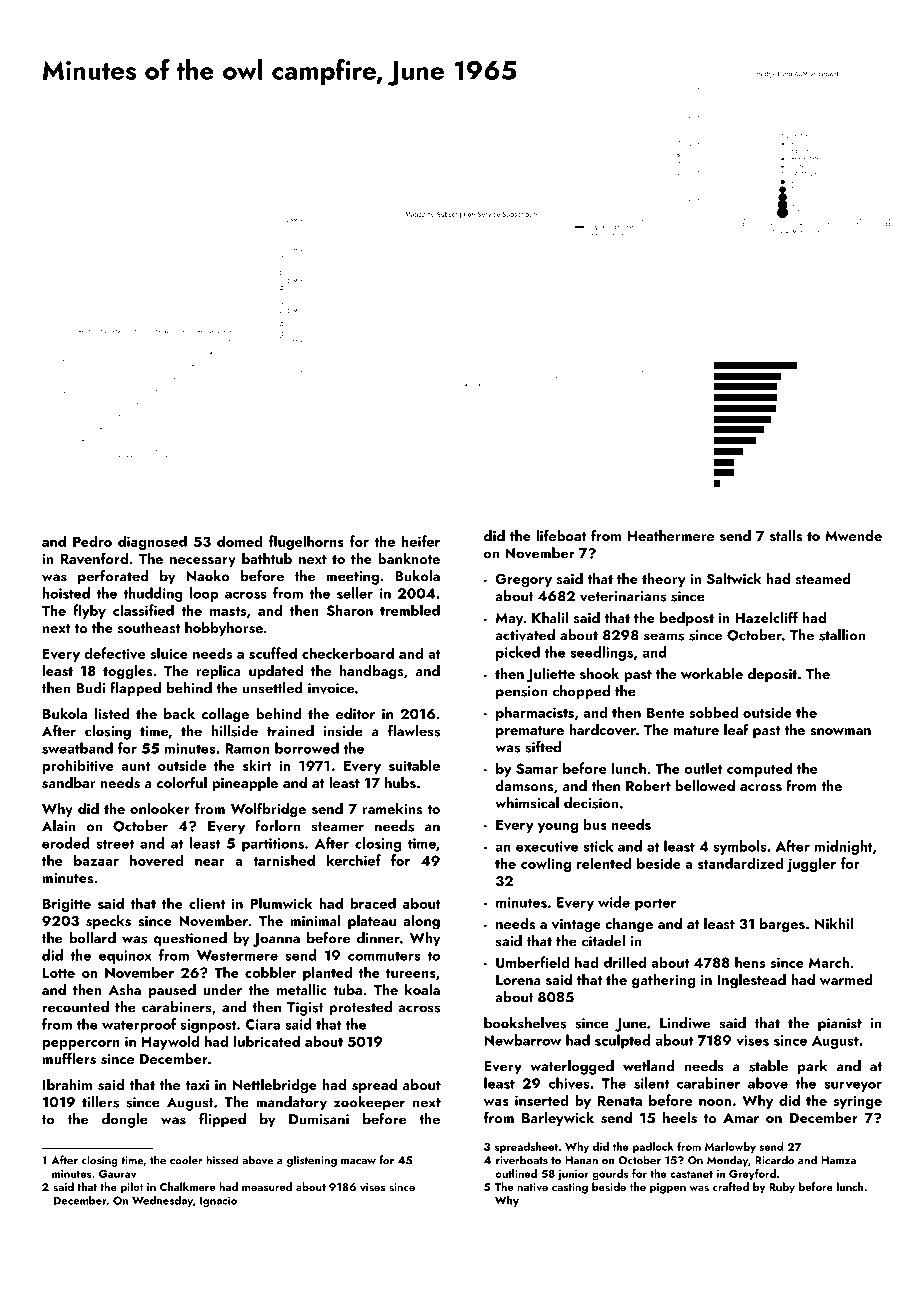 This screenshot has width=924, height=1308. I want to click on along, so click(421, 922).
